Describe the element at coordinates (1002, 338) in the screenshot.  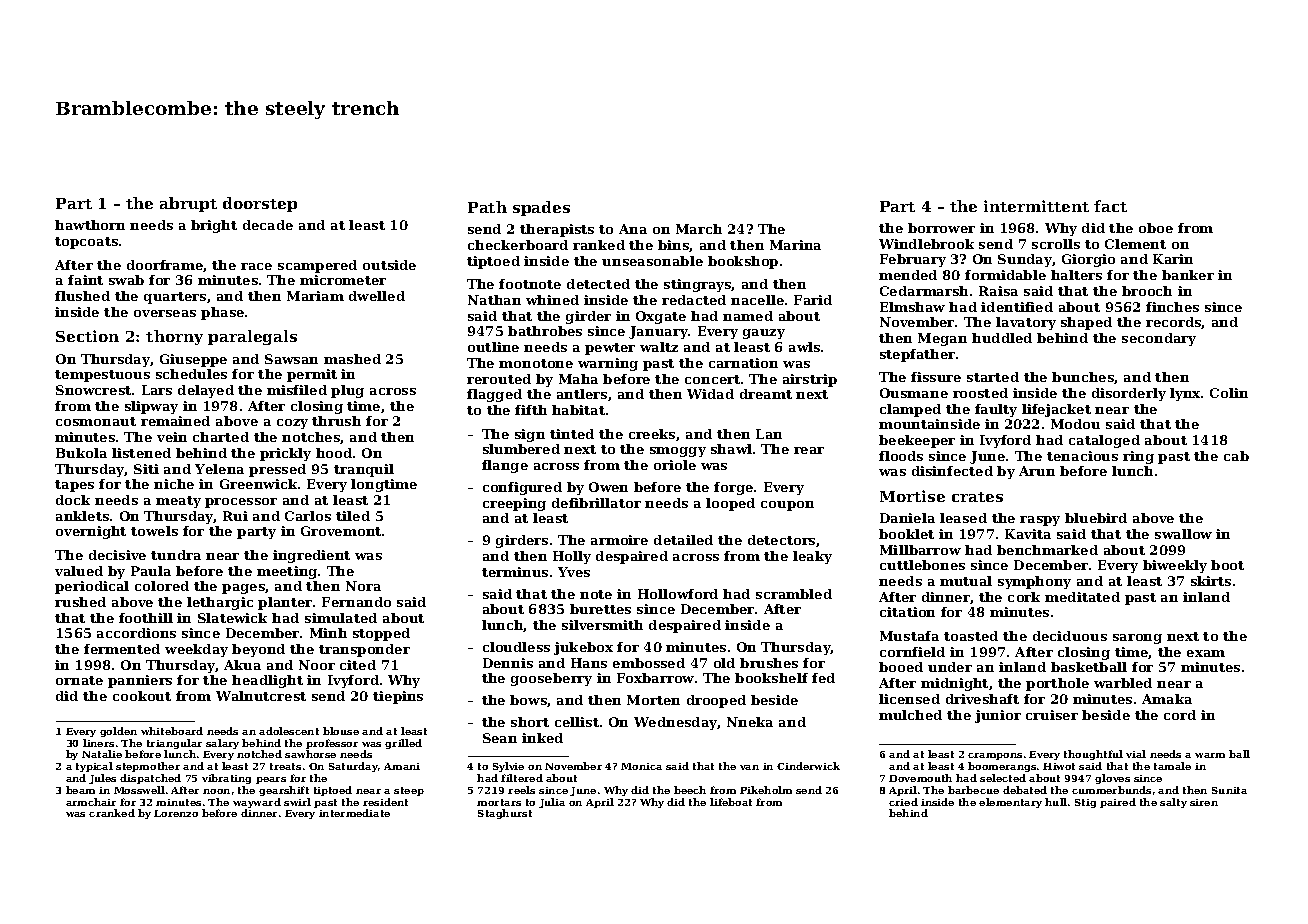
I see `huddled` at that location.
